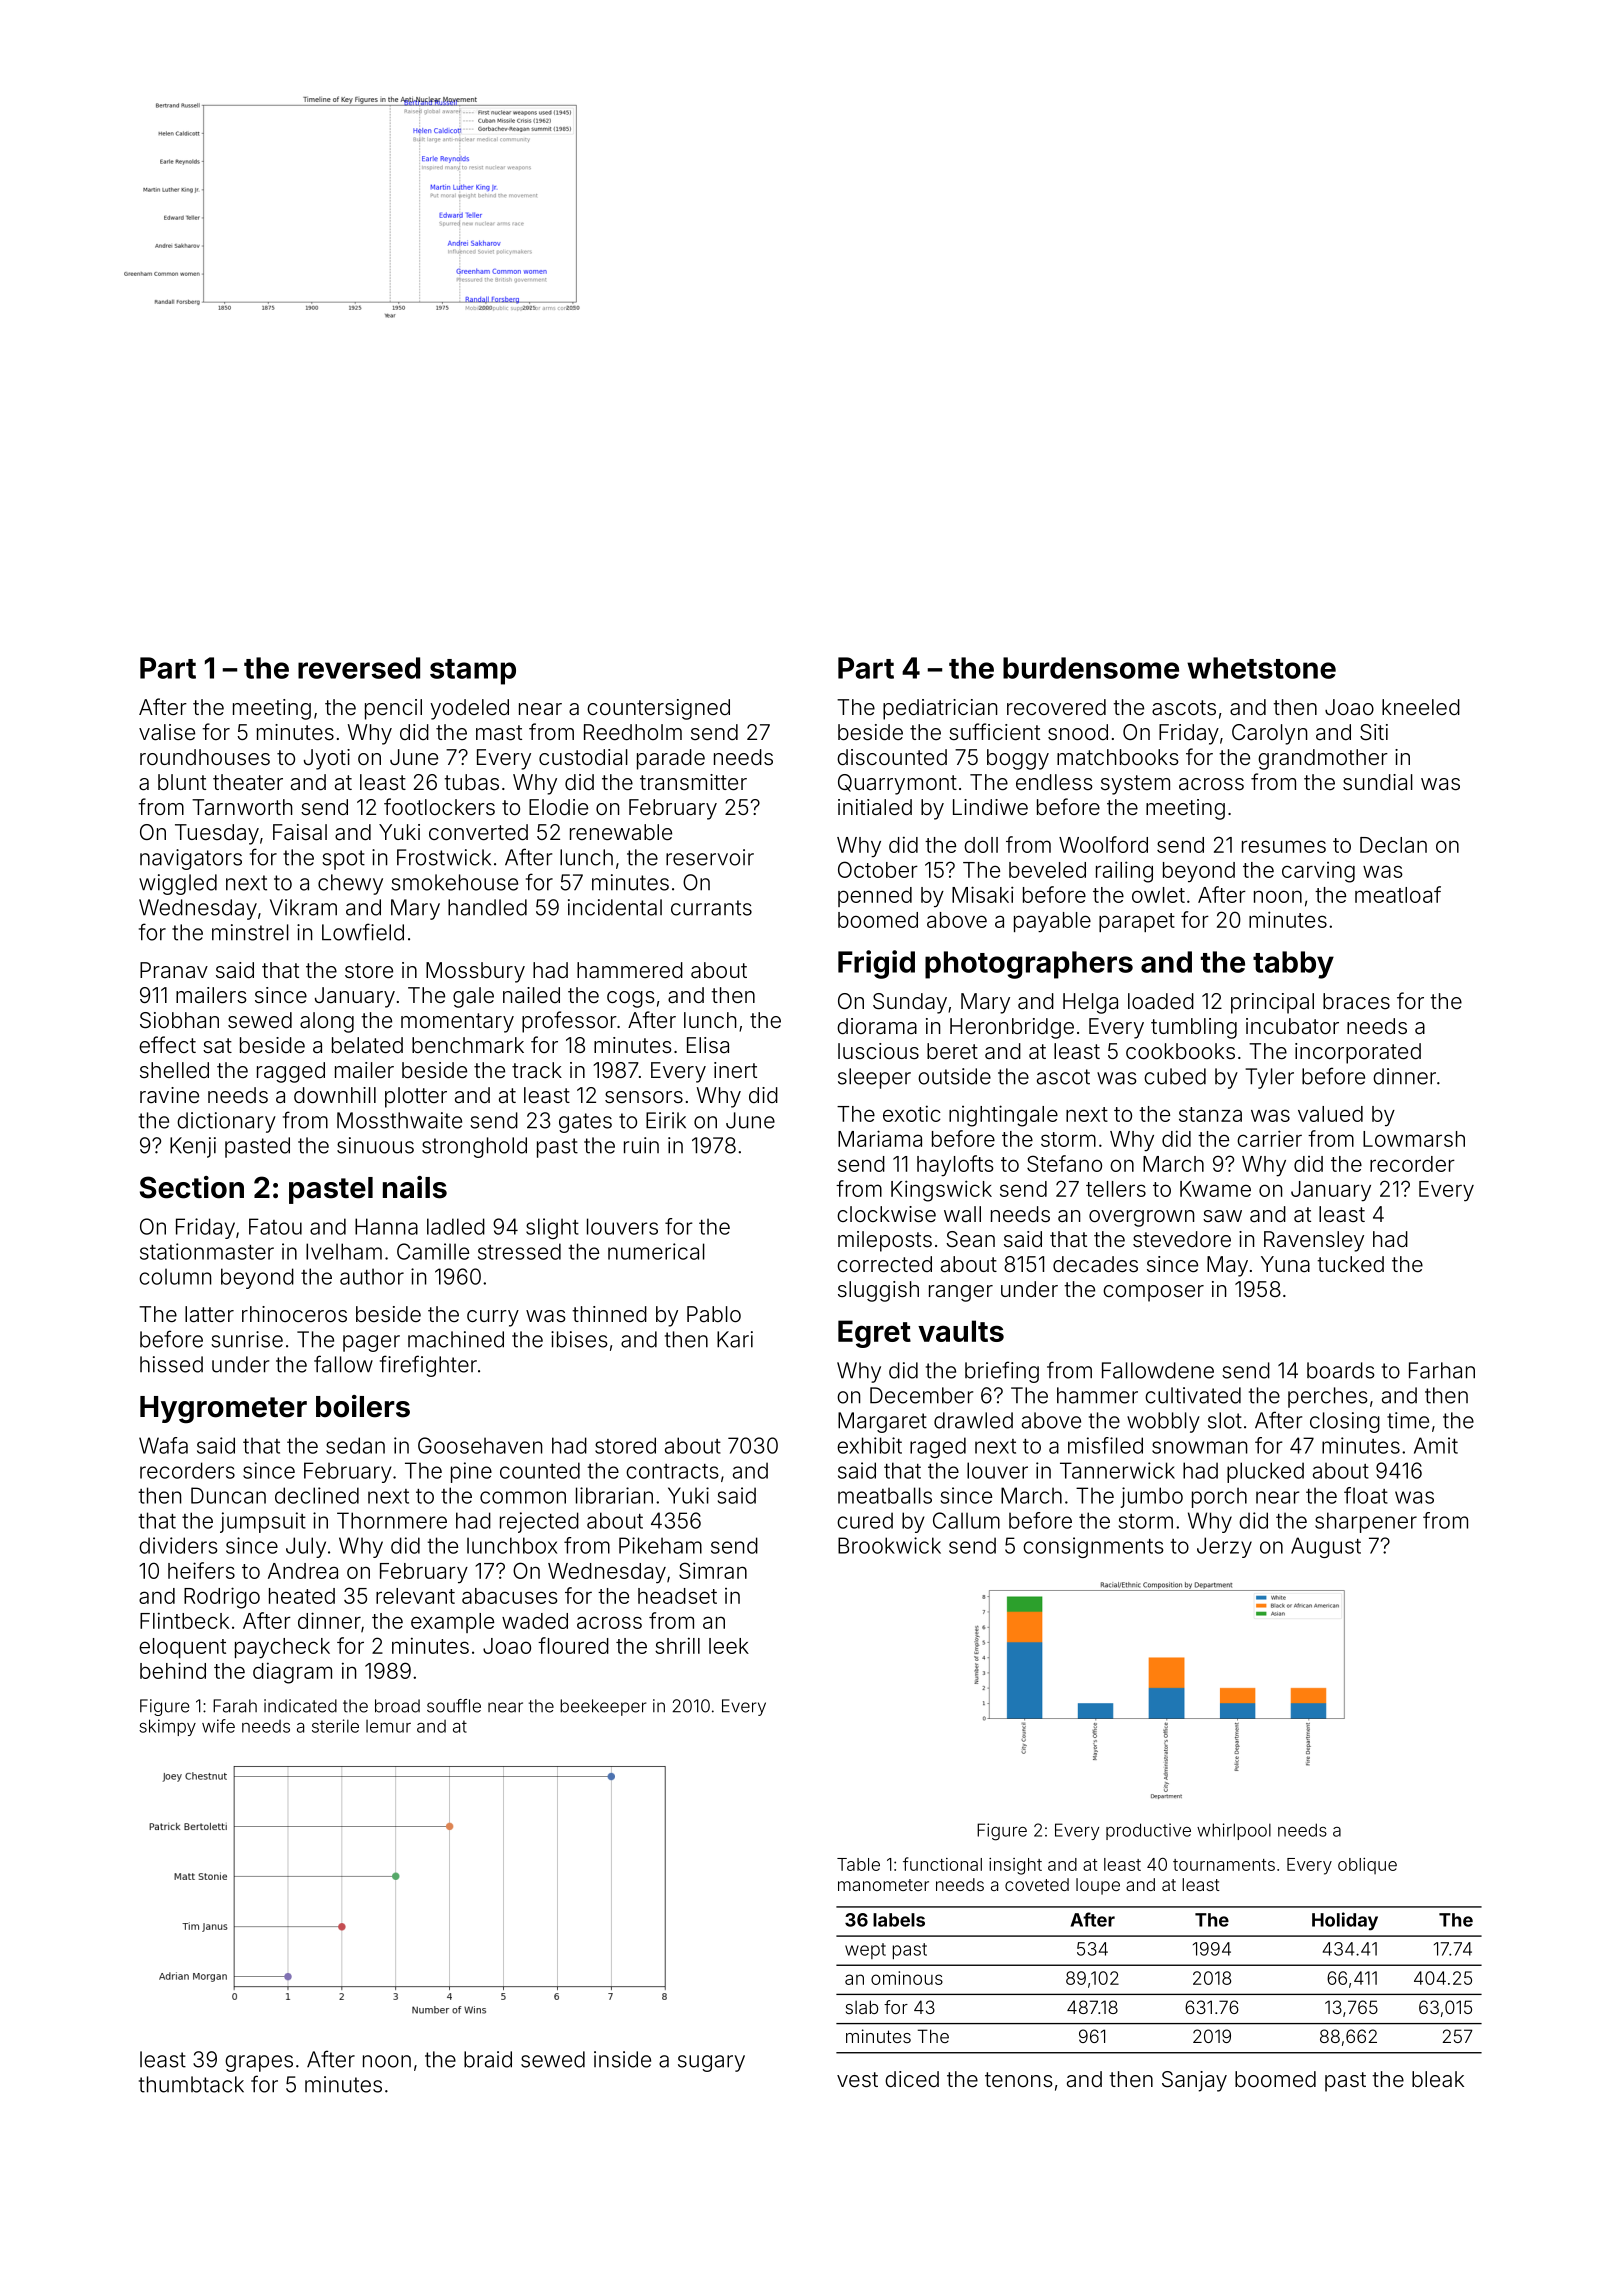 The height and width of the image is (2292, 1620). Describe the element at coordinates (1047, 870) in the image. I see `beveled` at that location.
